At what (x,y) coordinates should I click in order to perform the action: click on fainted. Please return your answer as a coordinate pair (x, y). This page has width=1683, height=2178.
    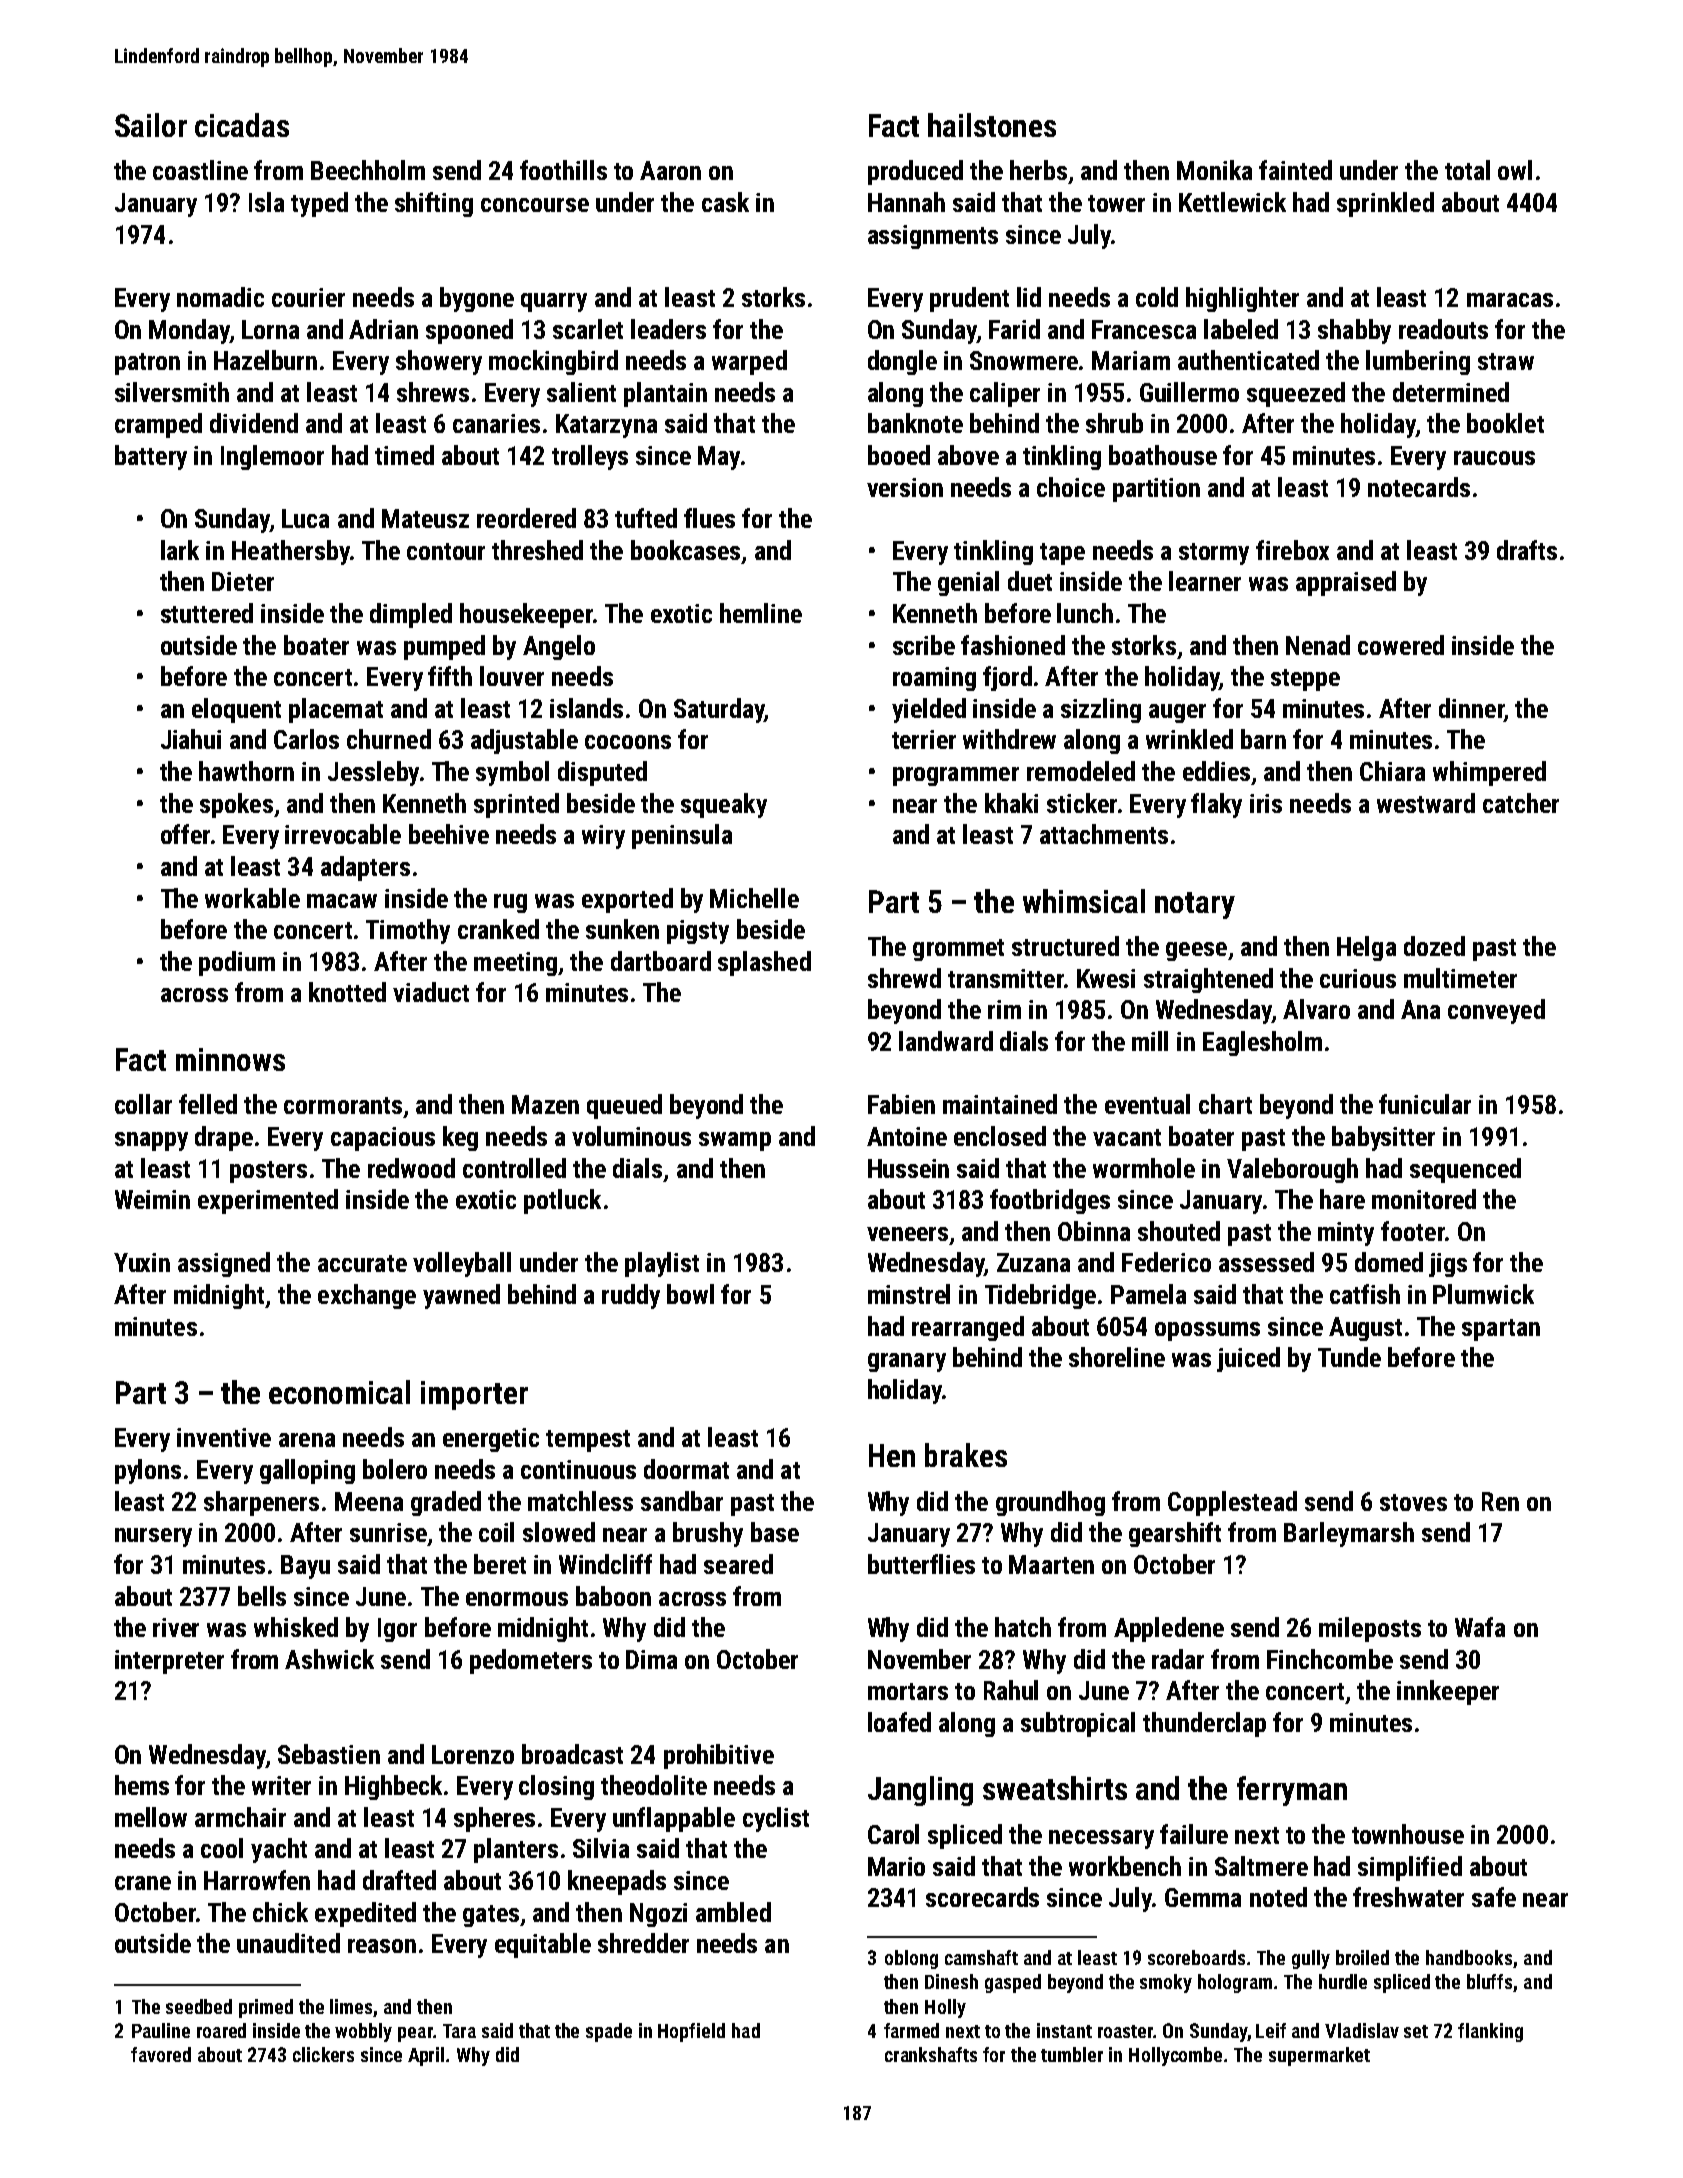
    Looking at the image, I should click on (1295, 170).
